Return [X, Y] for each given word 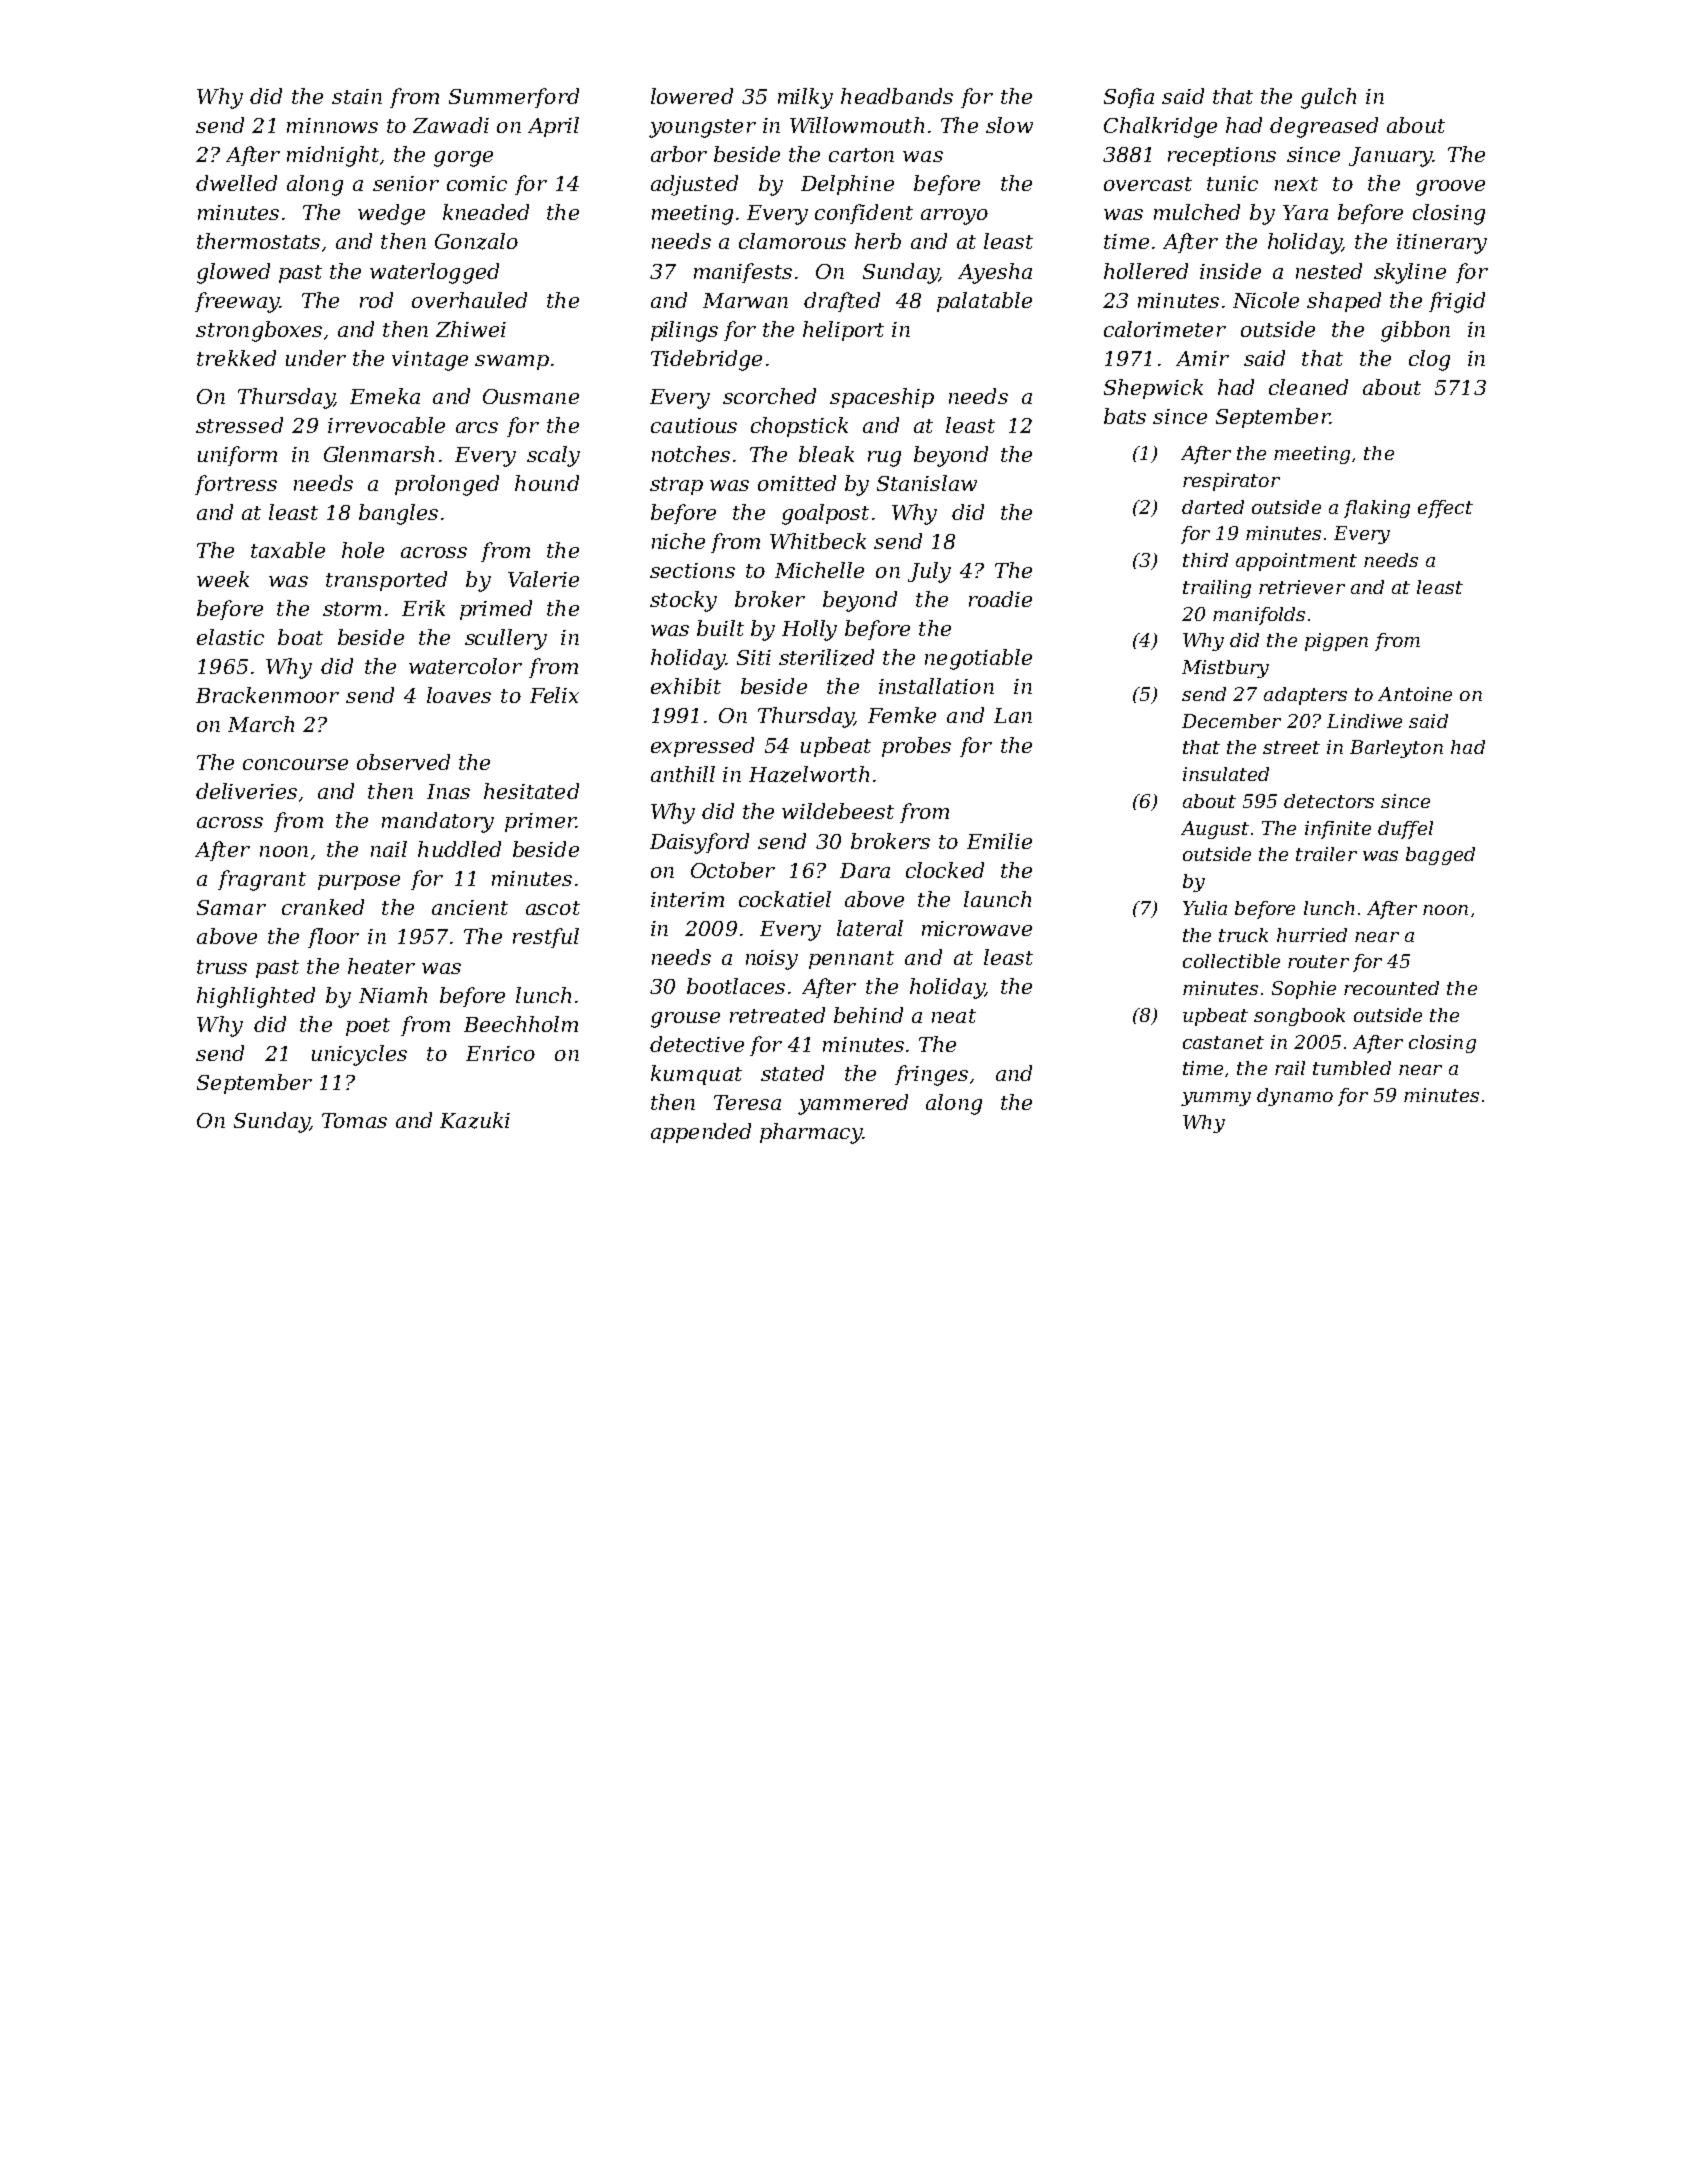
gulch [1328, 98]
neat [954, 1016]
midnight [333, 156]
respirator [1231, 482]
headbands [897, 96]
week [223, 579]
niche [678, 541]
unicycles [359, 1055]
